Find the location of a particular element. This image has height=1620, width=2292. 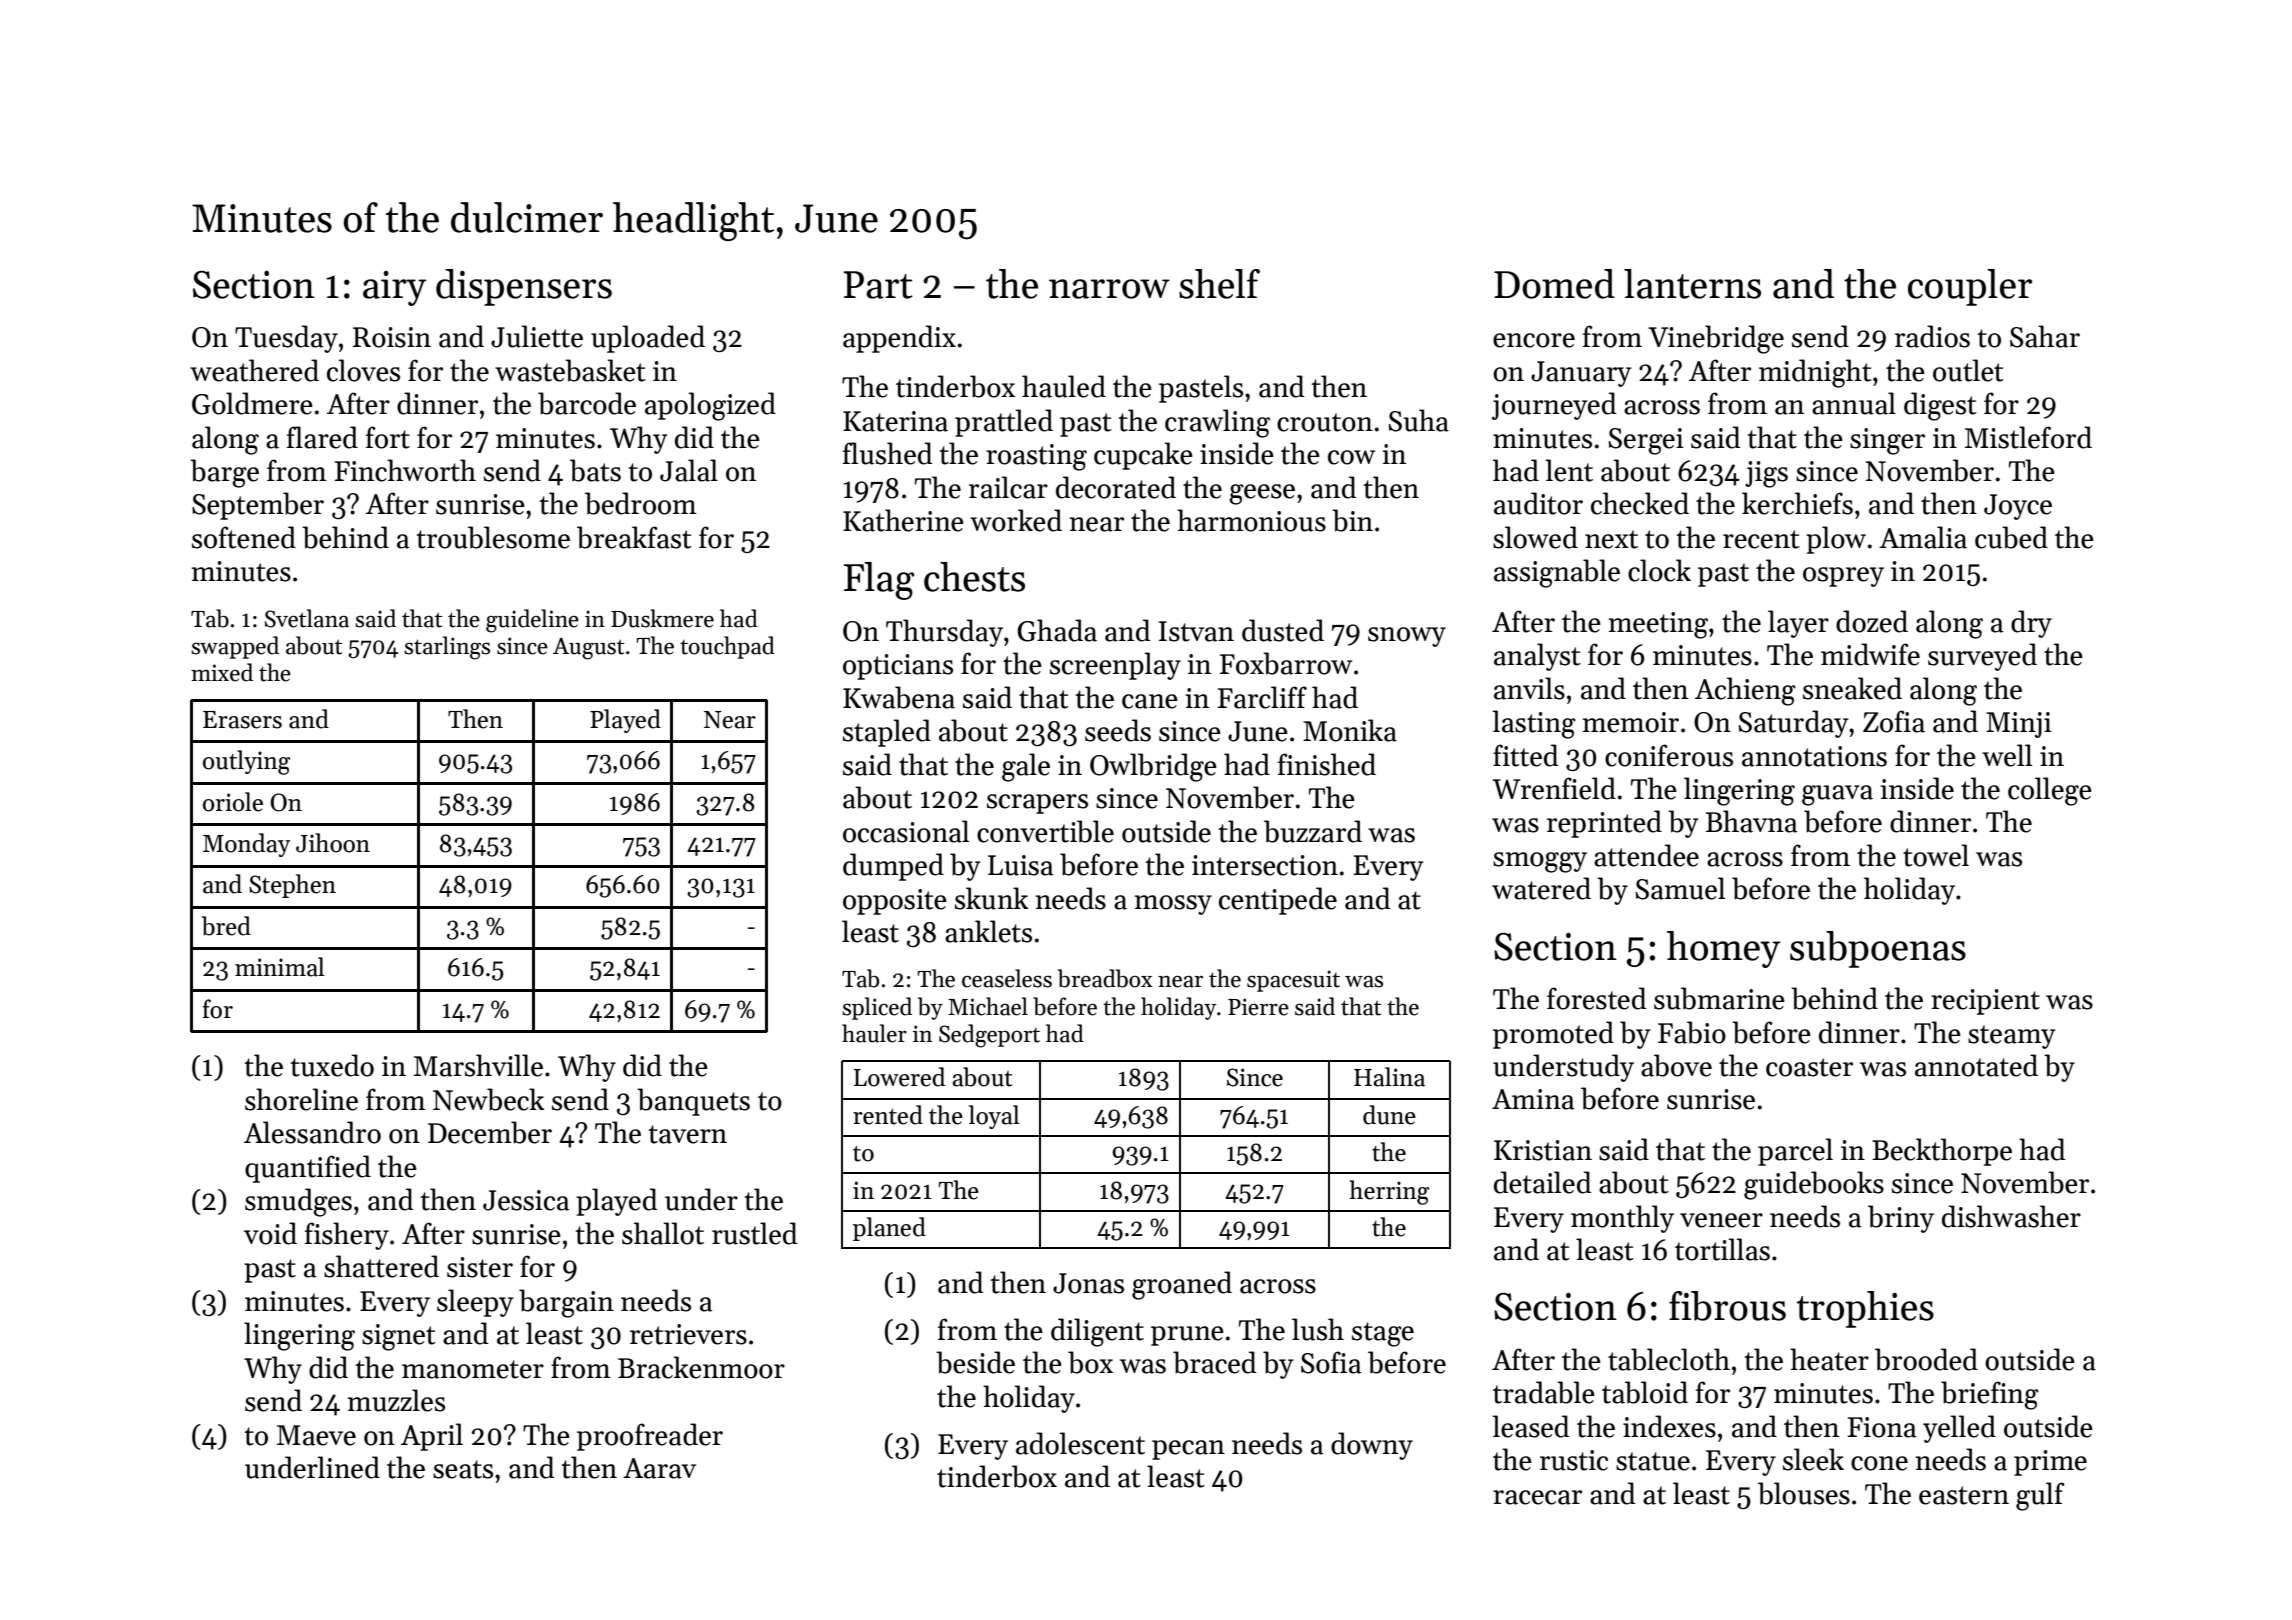

narrow is located at coordinates (1109, 289).
